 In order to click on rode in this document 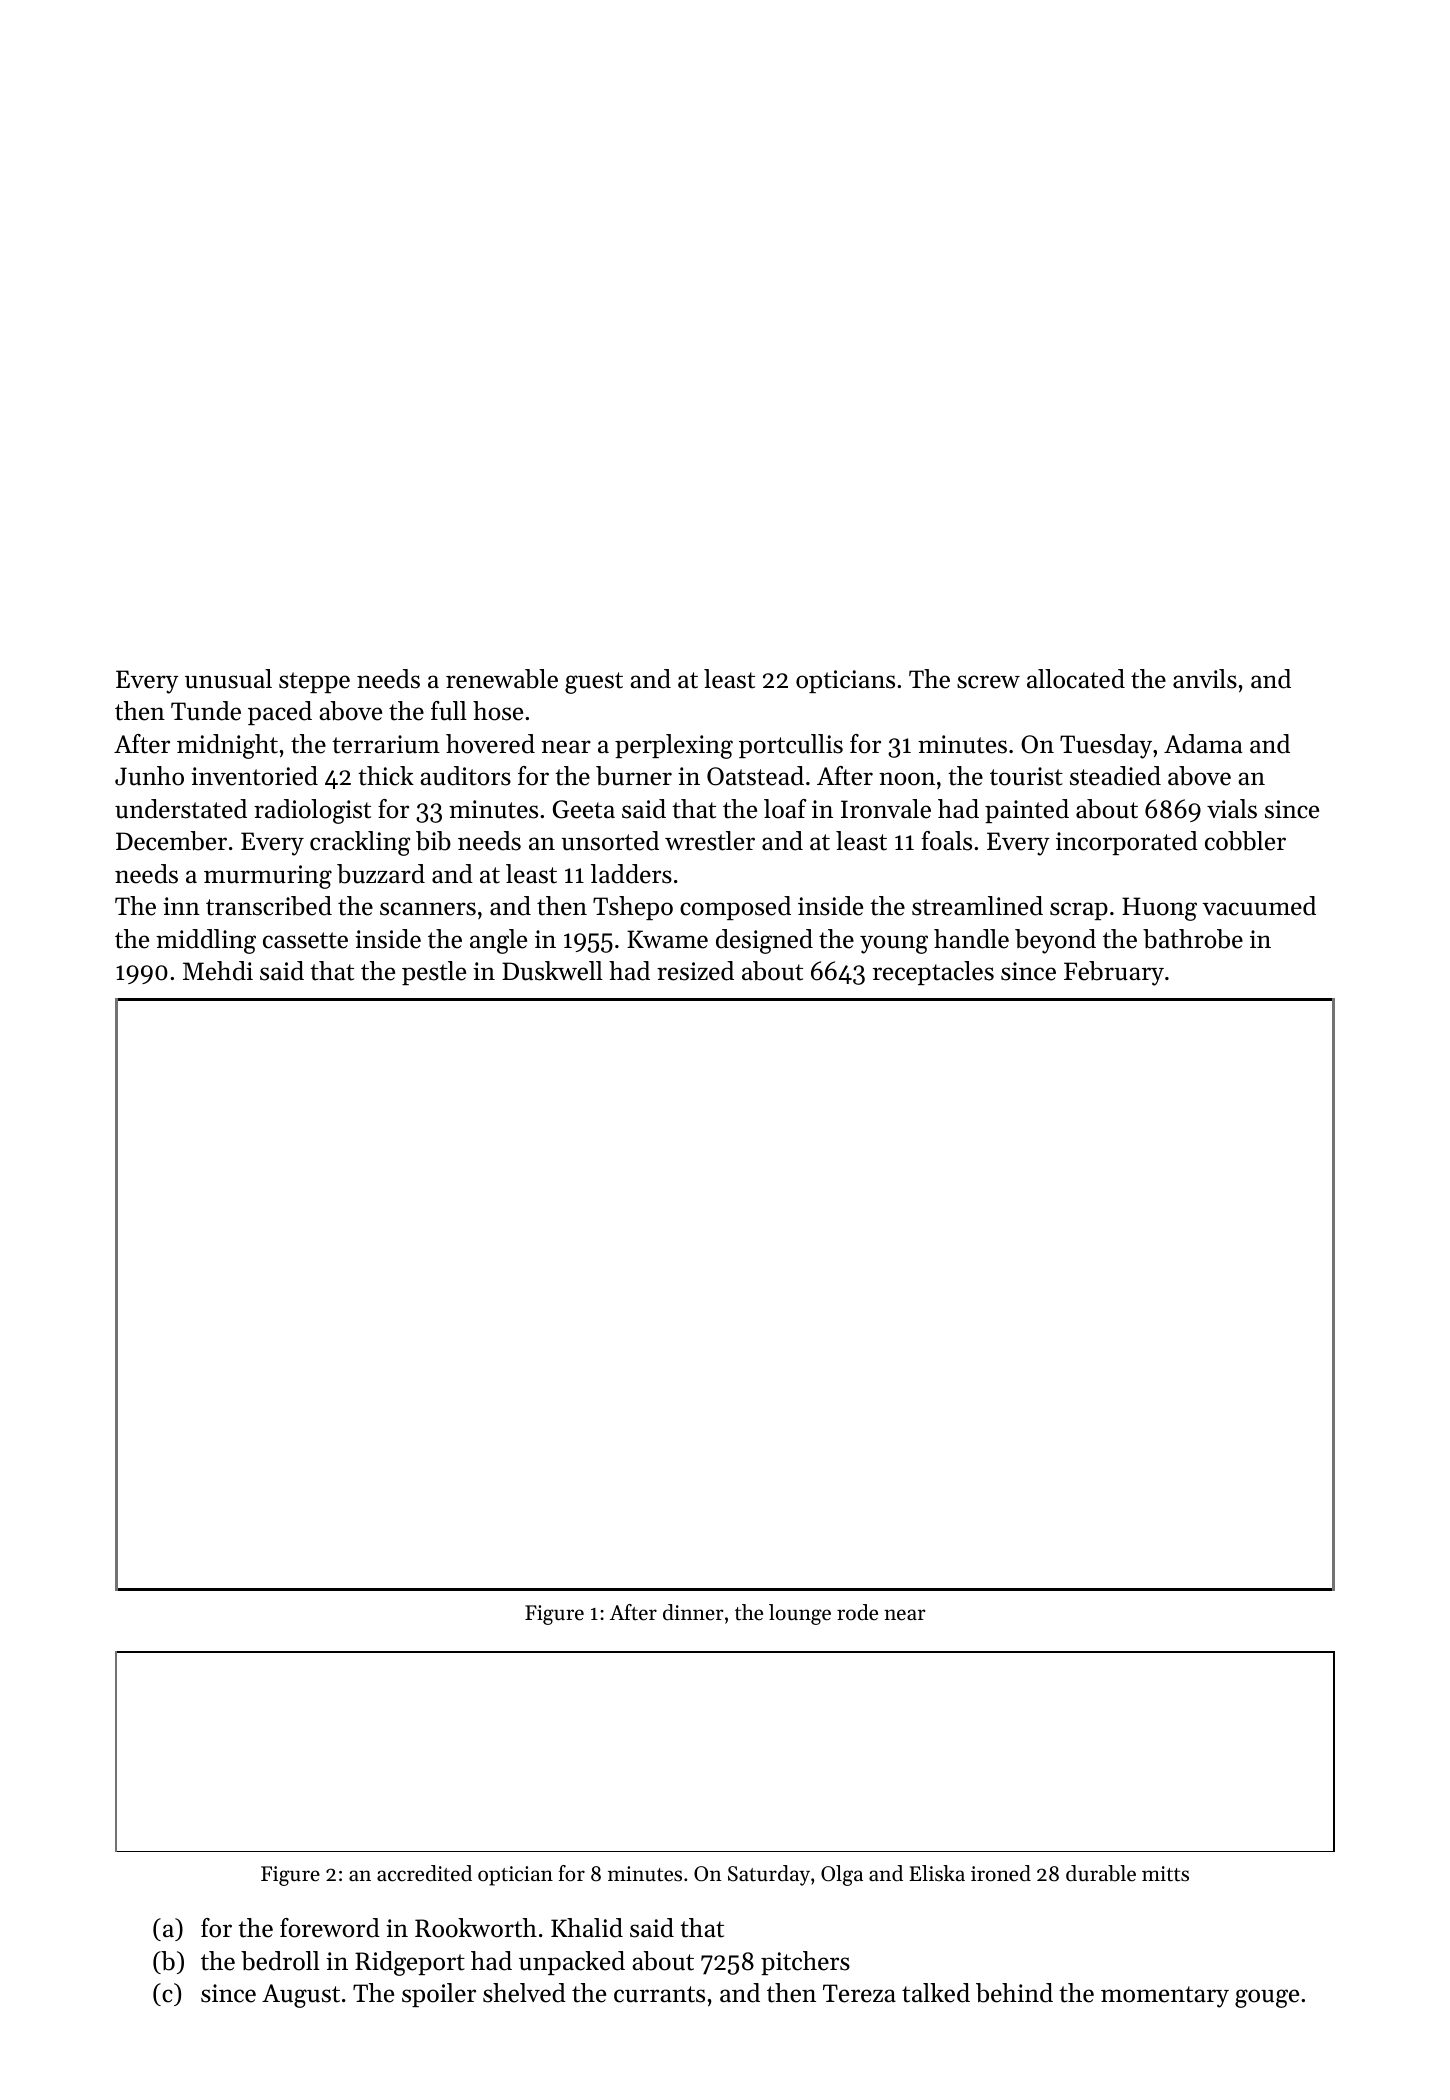, I will do `click(857, 1612)`.
